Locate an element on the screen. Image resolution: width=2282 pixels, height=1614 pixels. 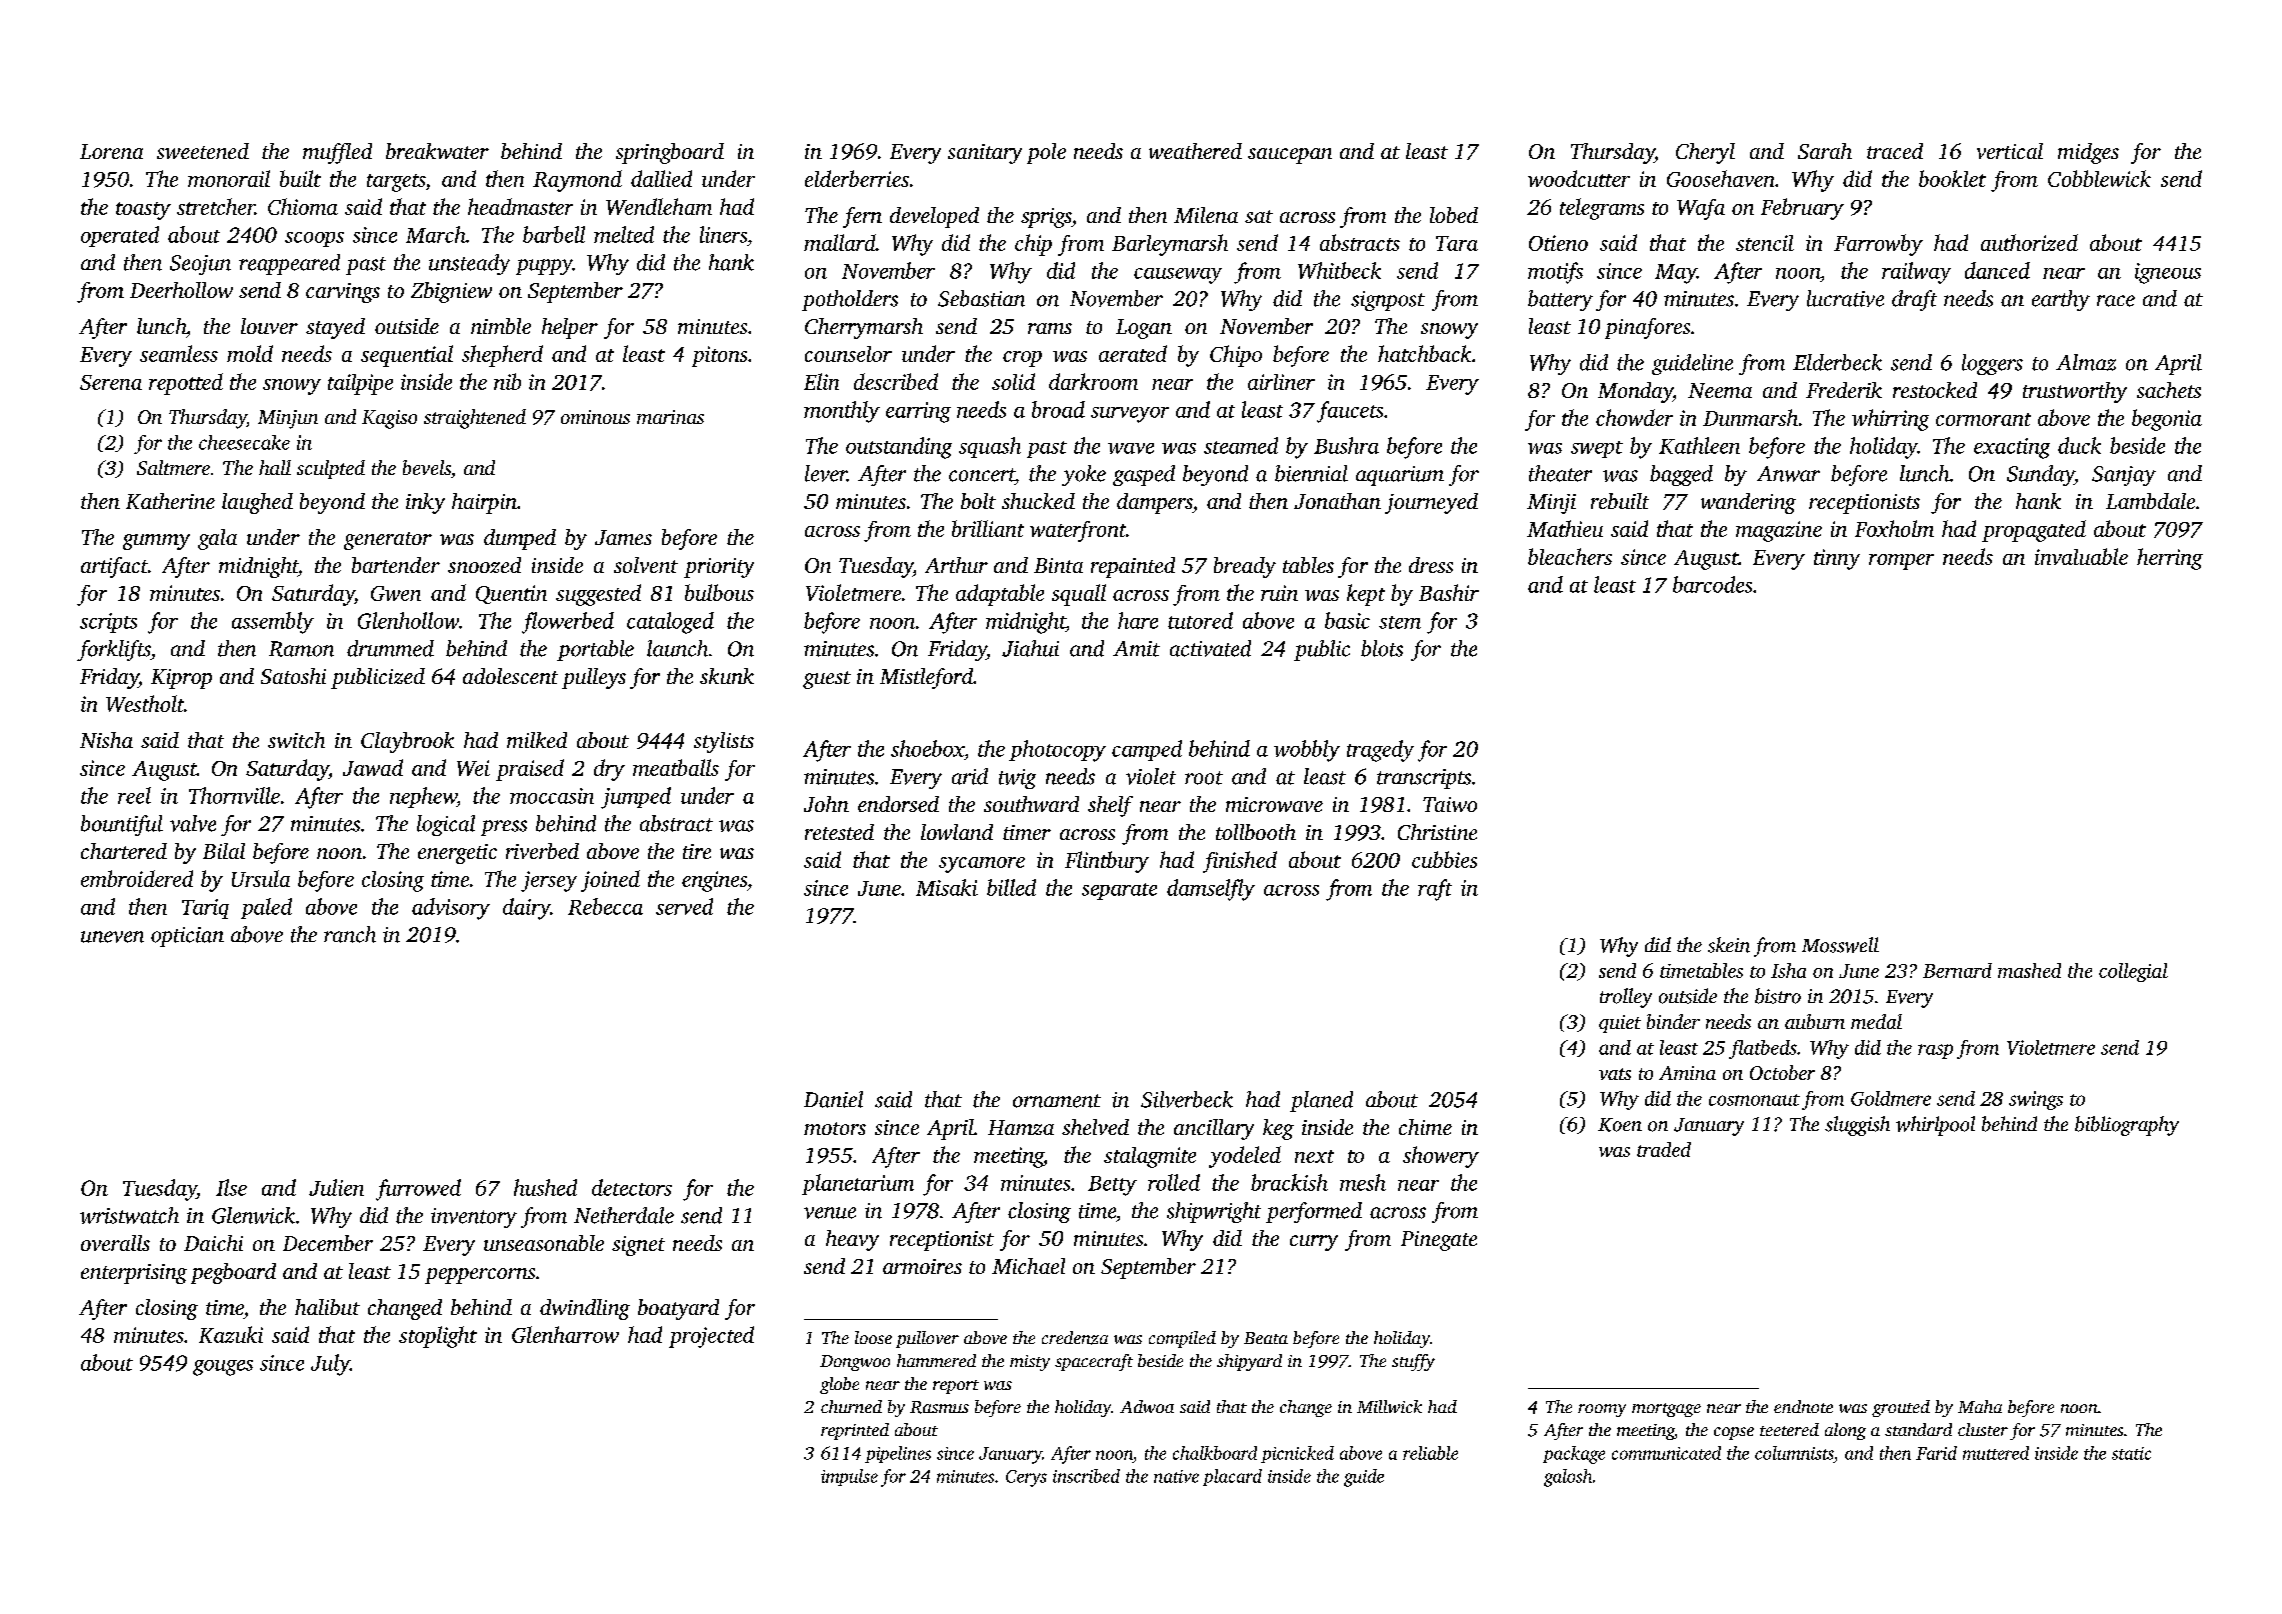
riverbed is located at coordinates (542, 851).
